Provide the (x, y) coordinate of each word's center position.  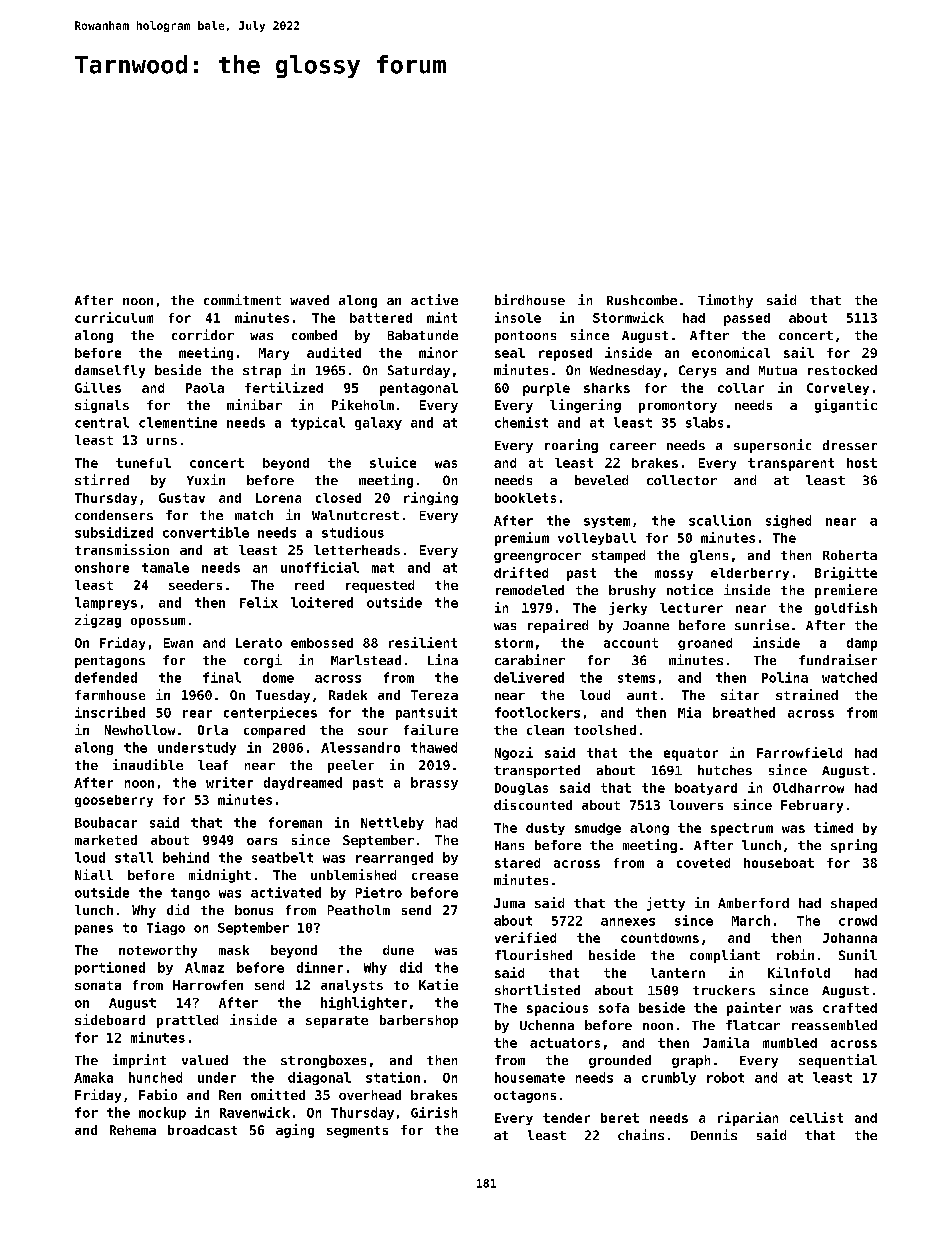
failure (431, 729)
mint (442, 317)
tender (566, 1118)
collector (682, 480)
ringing (431, 498)
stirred (102, 479)
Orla (213, 730)
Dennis (714, 1134)
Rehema (133, 1130)
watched (849, 677)
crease (435, 876)
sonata (98, 985)
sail (799, 352)
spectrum (742, 829)
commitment (242, 299)
